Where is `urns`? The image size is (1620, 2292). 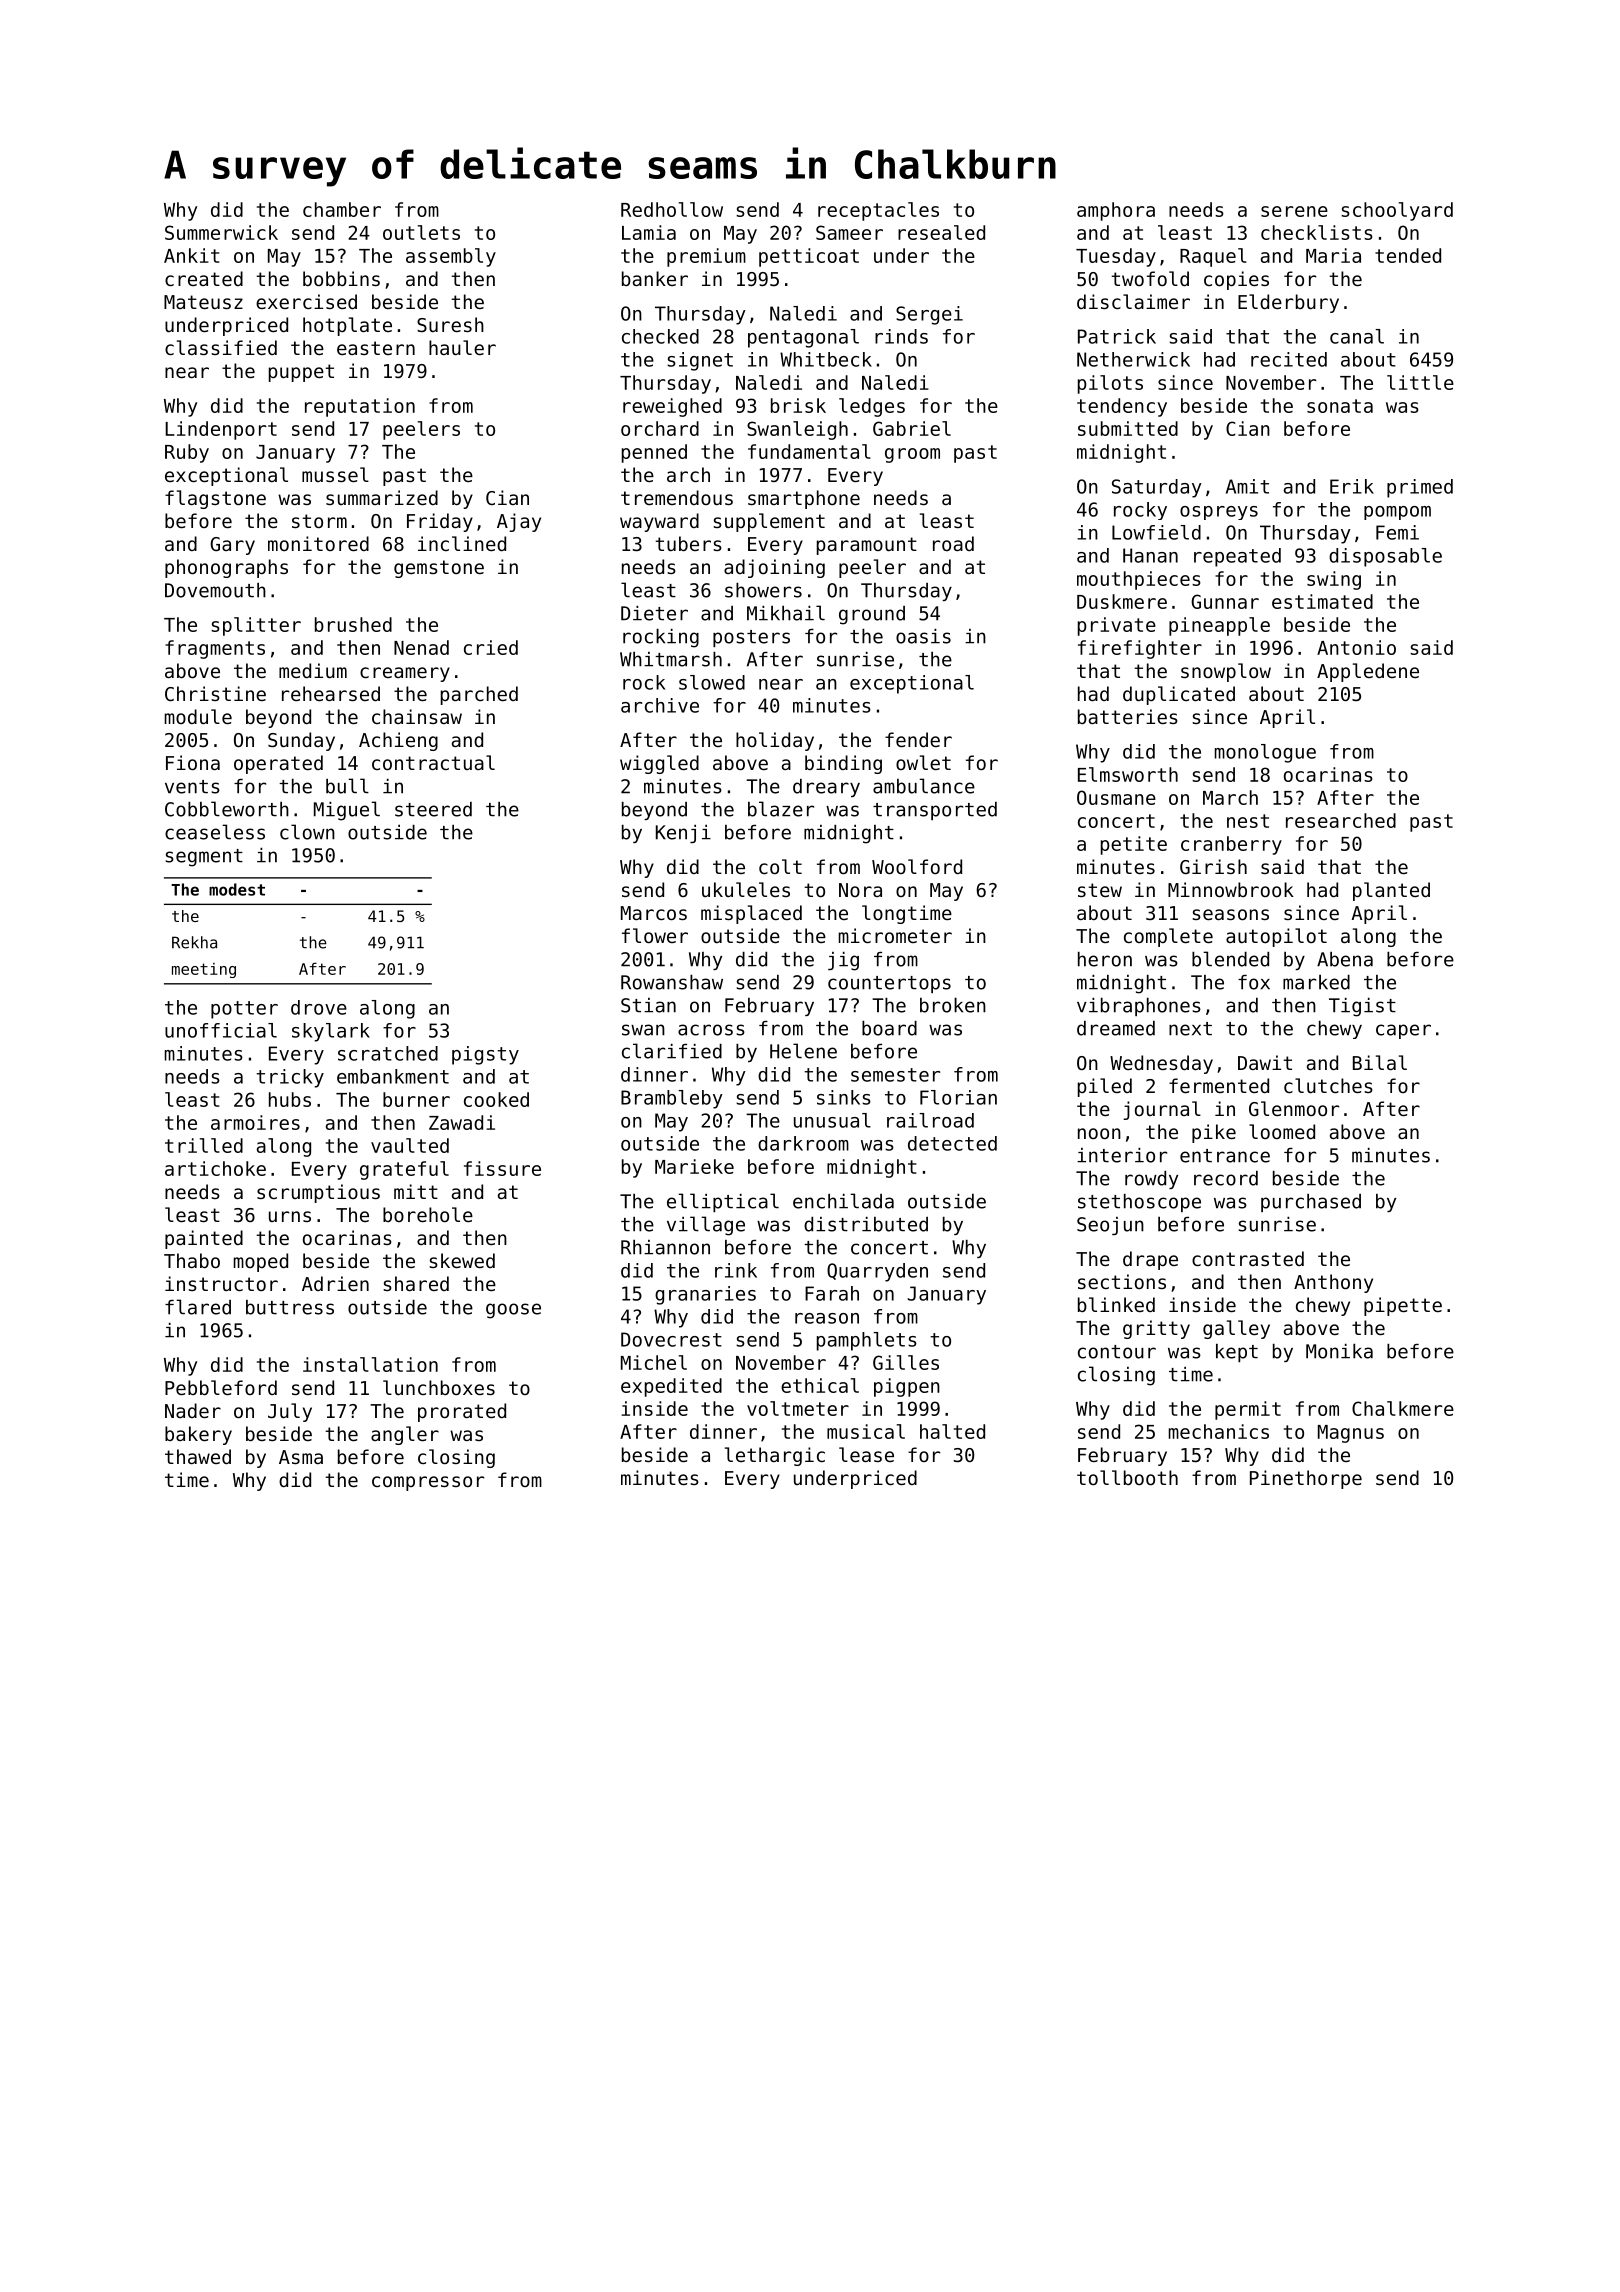
urns is located at coordinates (290, 1216).
